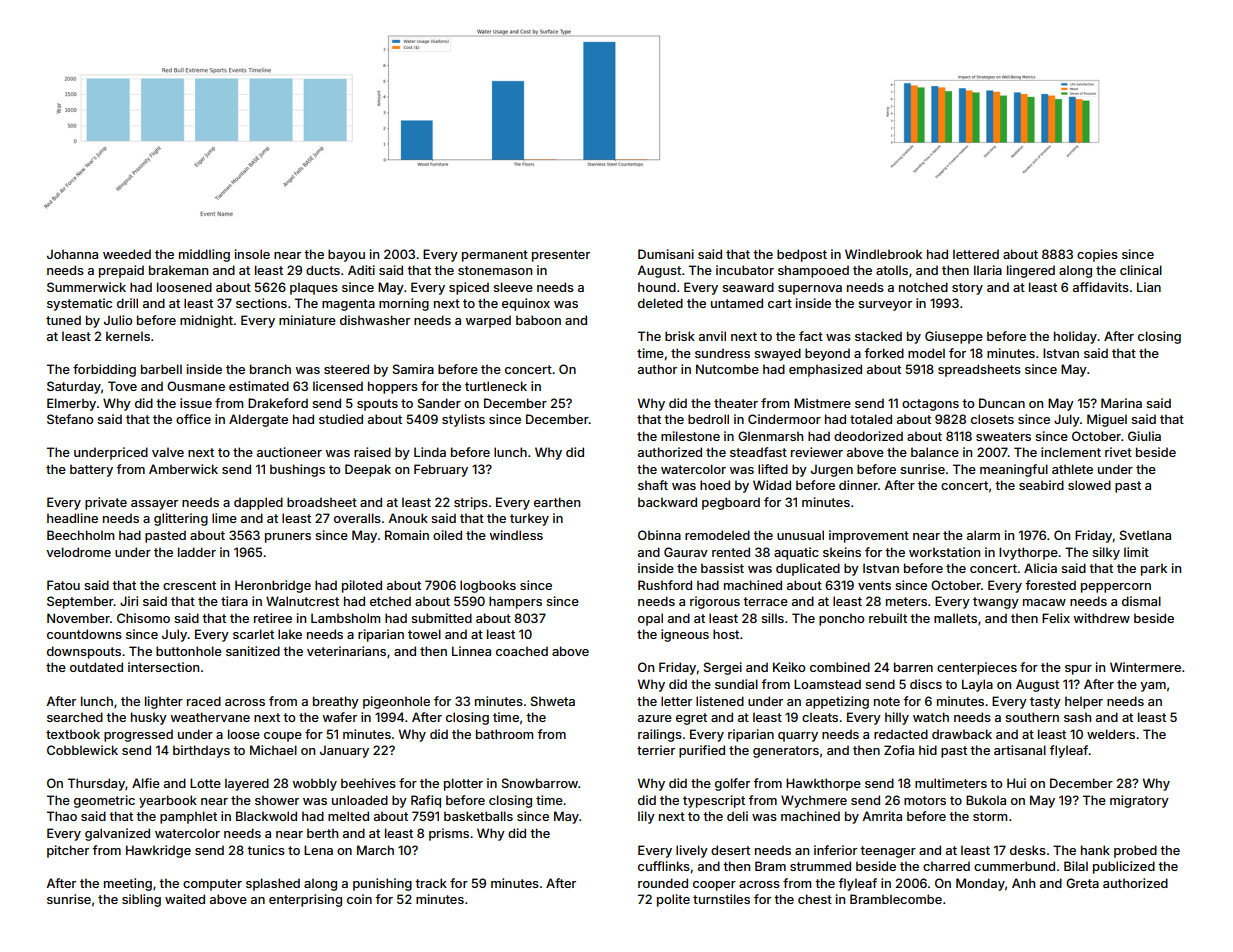 This image has height=952, width=1233. I want to click on pegboard, so click(731, 503).
